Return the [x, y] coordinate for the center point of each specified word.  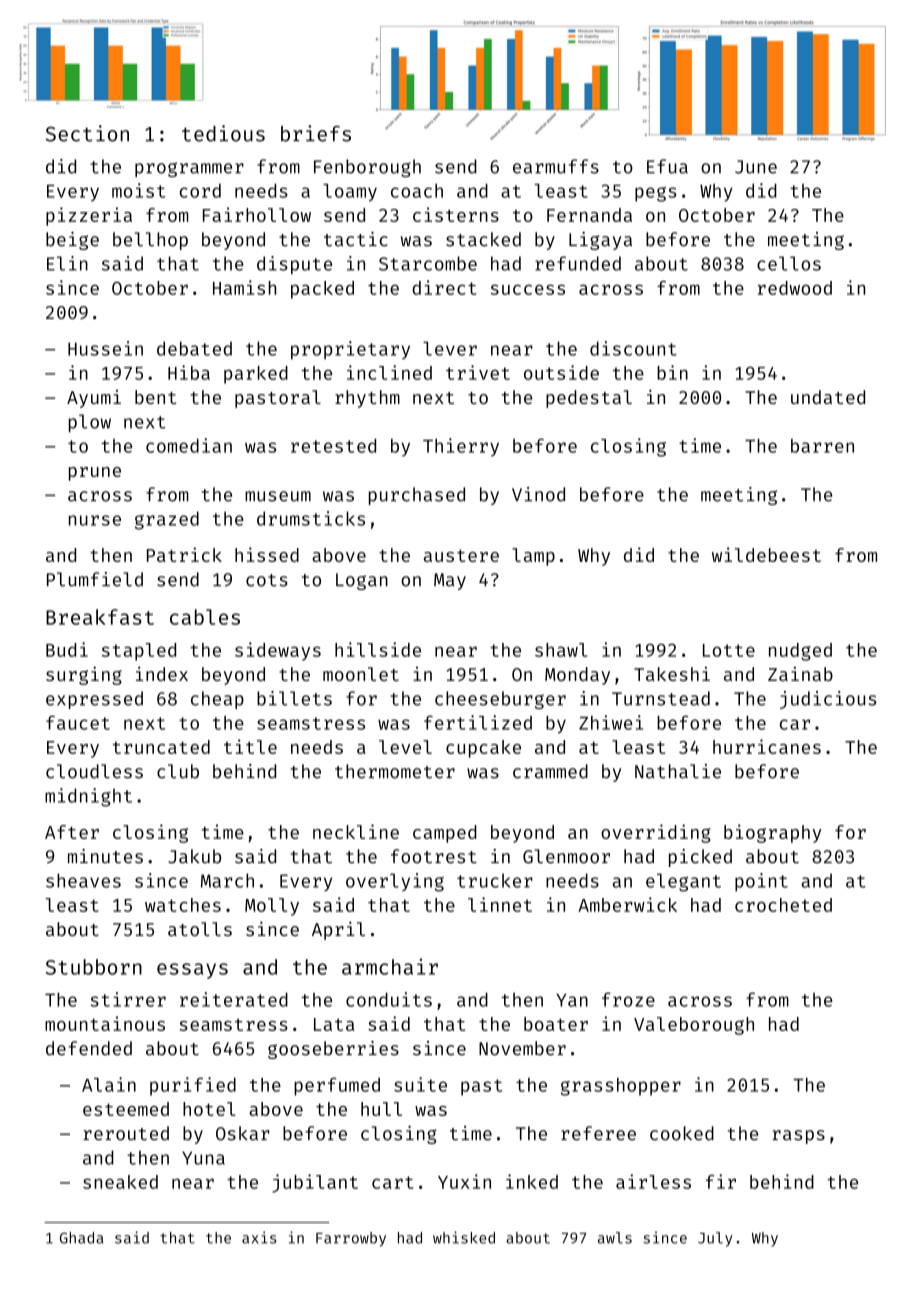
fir [721, 1181]
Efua [667, 166]
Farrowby [351, 1239]
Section [87, 133]
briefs [316, 133]
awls [615, 1238]
